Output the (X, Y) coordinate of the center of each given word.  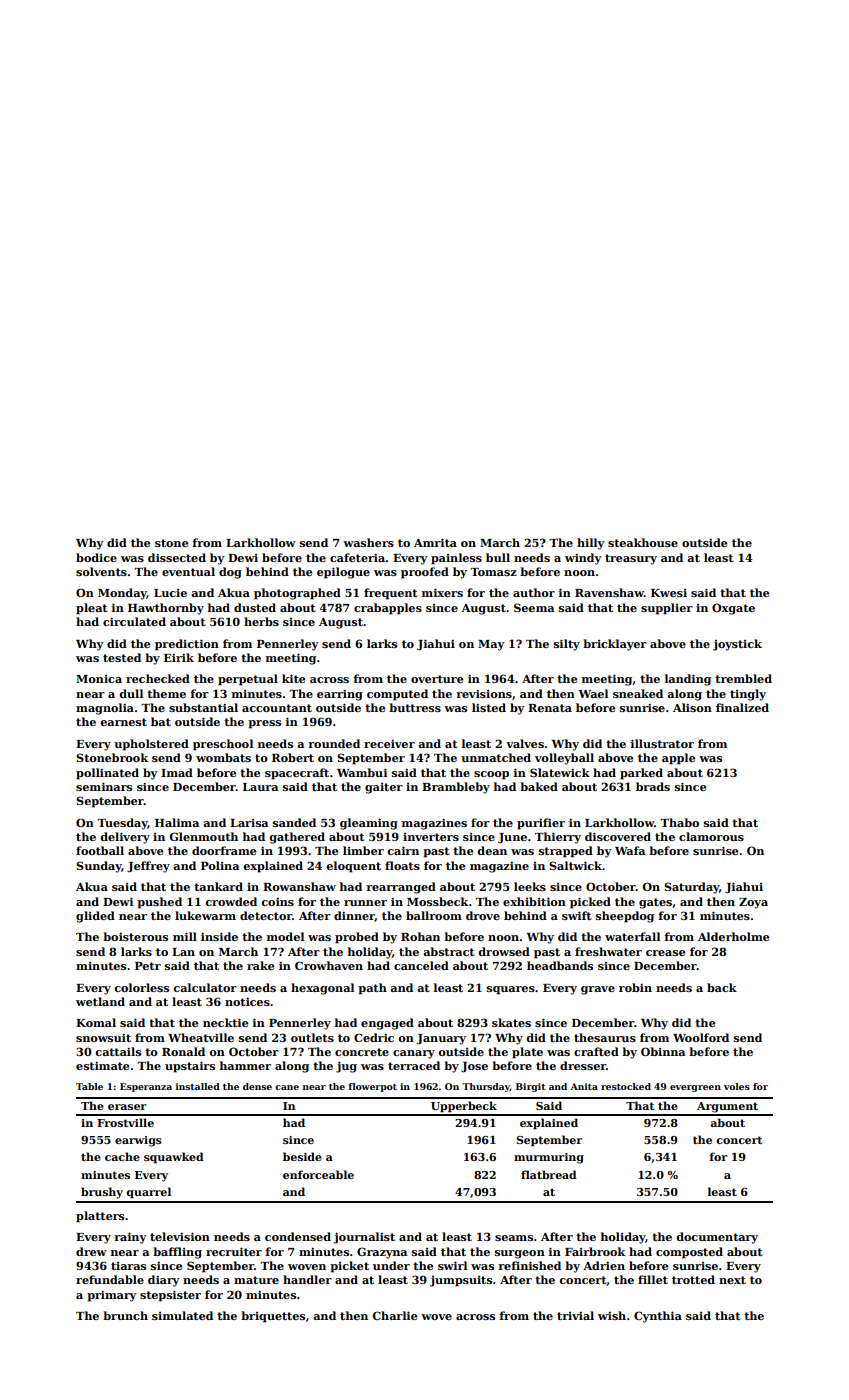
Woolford (701, 1037)
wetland (100, 1001)
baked (539, 786)
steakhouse (643, 542)
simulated (182, 1315)
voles (737, 1086)
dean (492, 850)
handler (307, 1279)
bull (498, 557)
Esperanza (146, 1087)
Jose (474, 1067)
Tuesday (122, 824)
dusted (255, 607)
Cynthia (658, 1317)
